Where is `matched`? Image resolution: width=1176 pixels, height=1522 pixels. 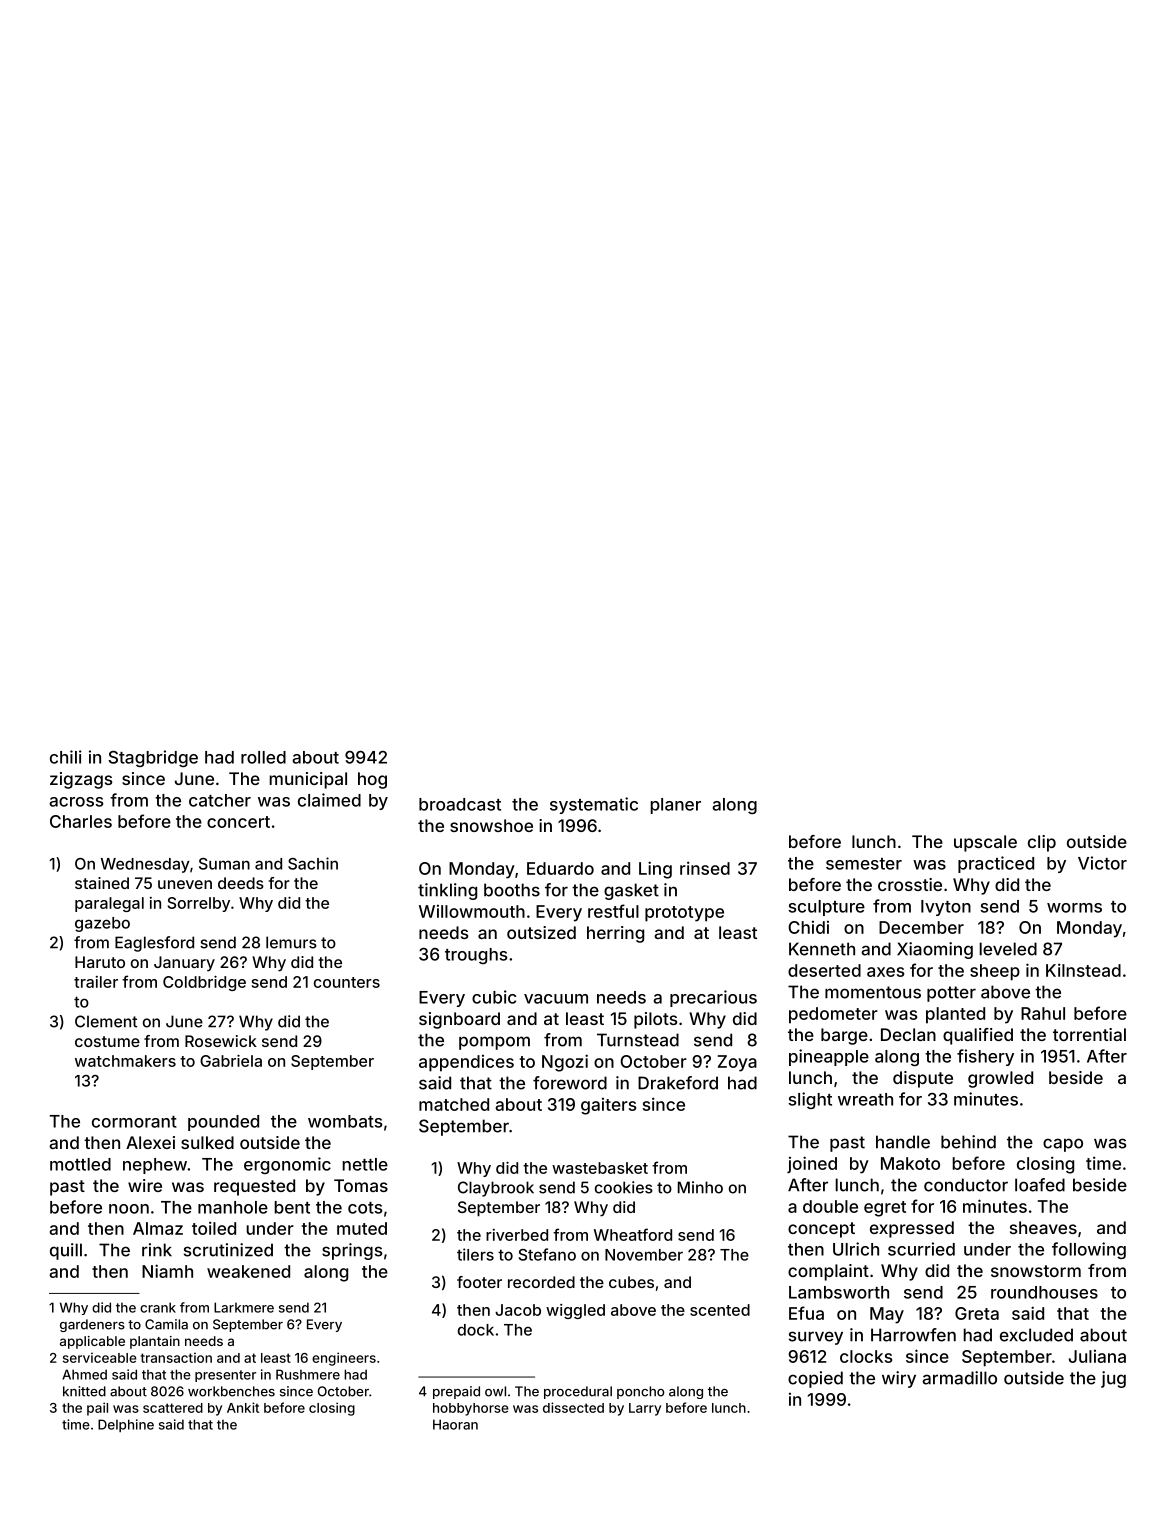 matched is located at coordinates (454, 1104).
